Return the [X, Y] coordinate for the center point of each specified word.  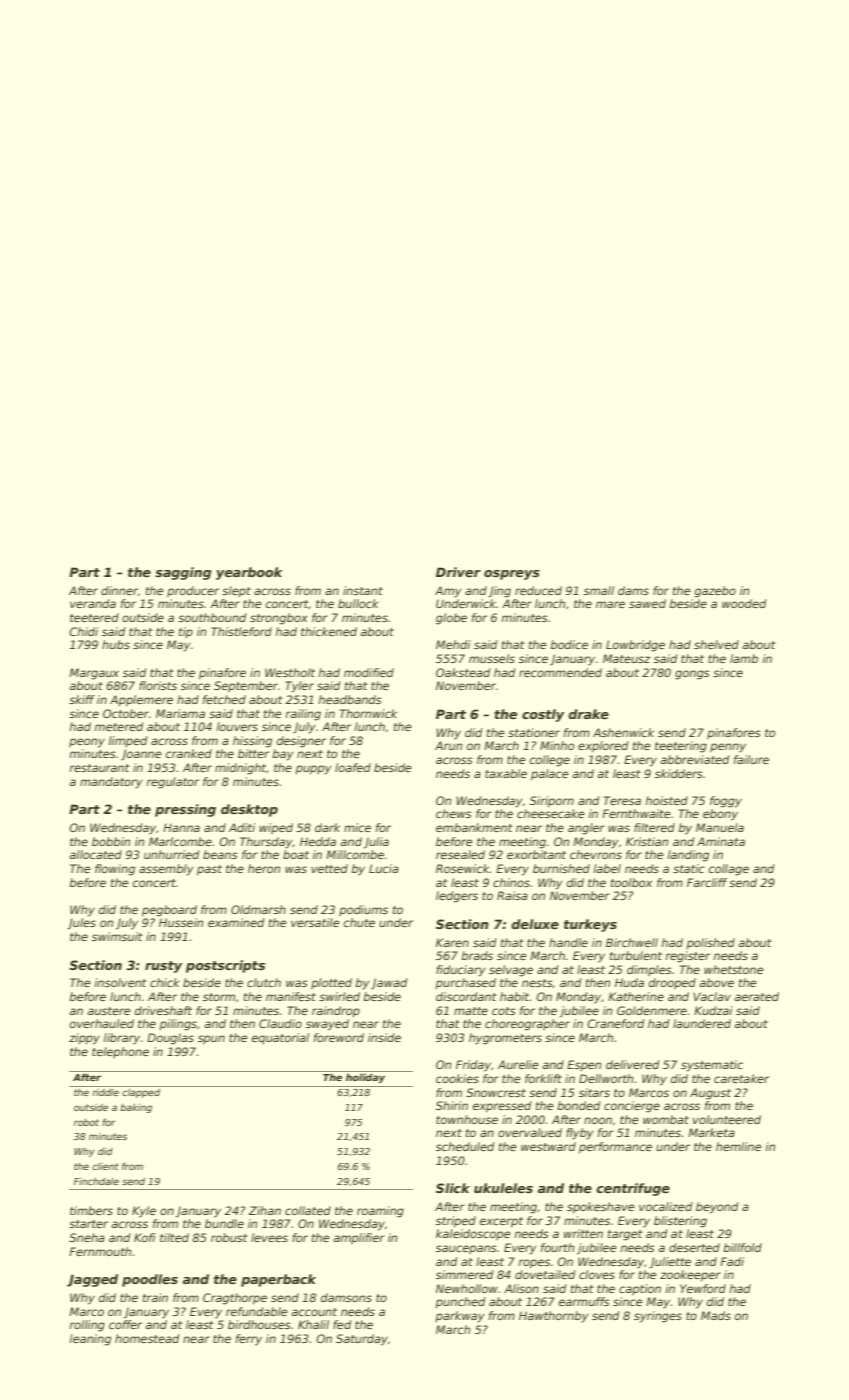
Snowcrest [496, 1092]
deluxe [535, 924]
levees [269, 1237]
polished [710, 944]
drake [588, 714]
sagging [183, 573]
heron [264, 868]
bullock [358, 603]
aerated [756, 996]
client [105, 1166]
